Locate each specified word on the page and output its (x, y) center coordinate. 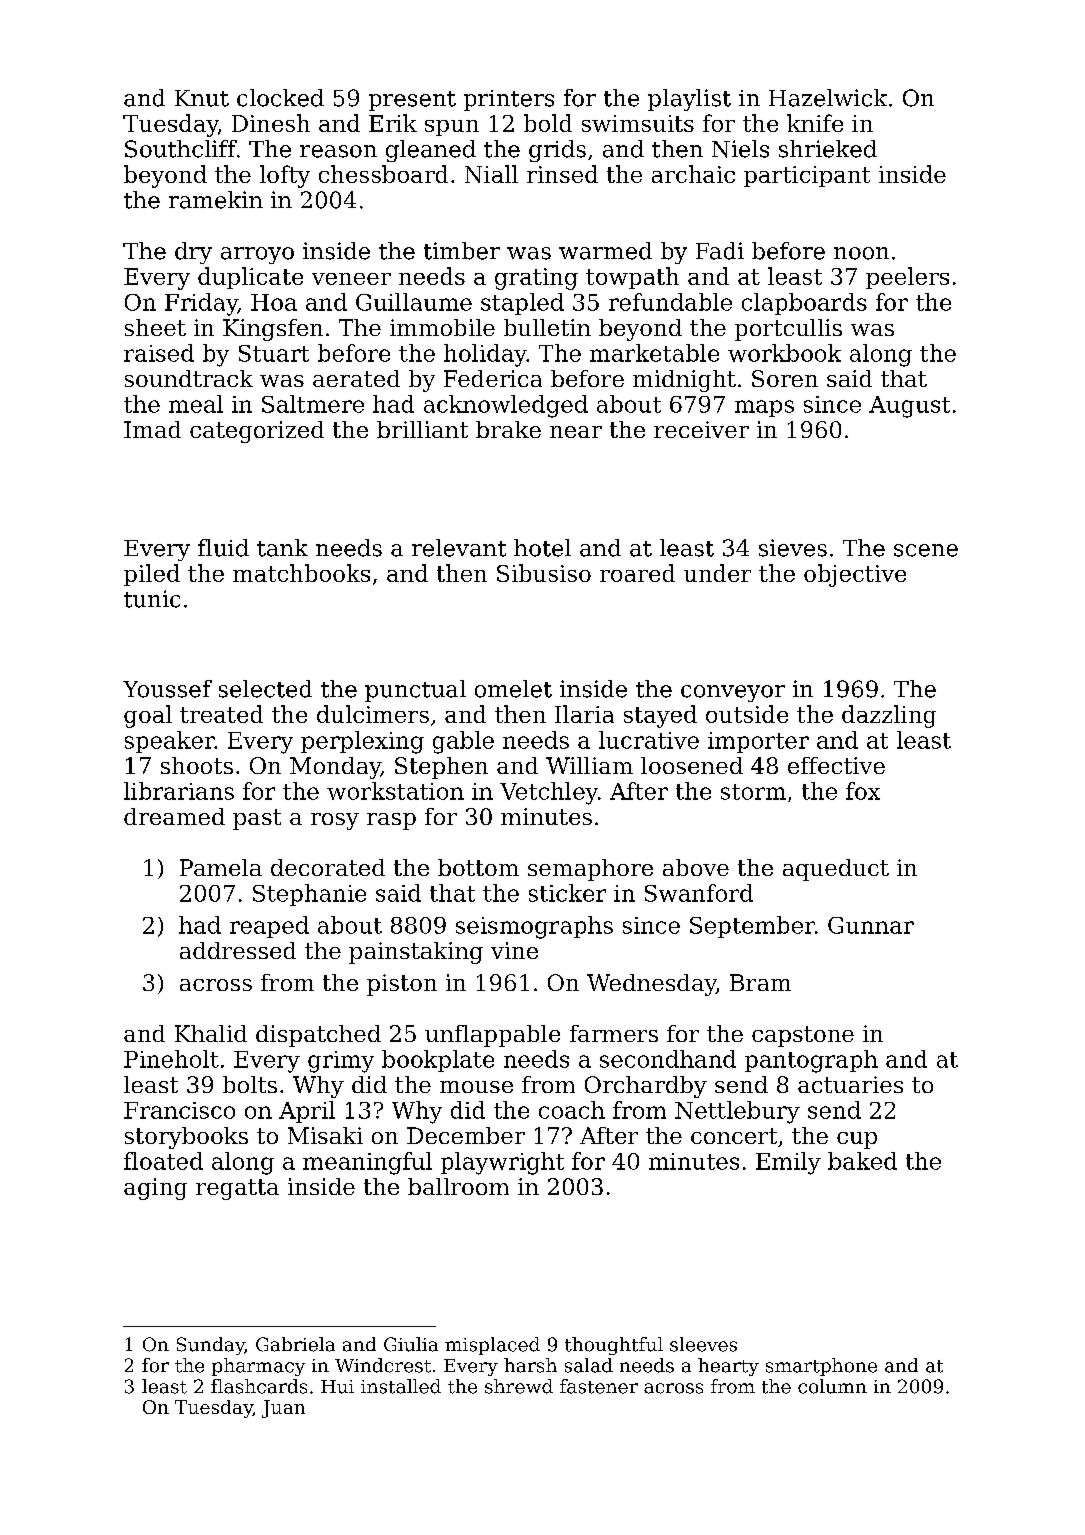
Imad (152, 429)
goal (148, 716)
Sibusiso (544, 573)
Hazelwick (828, 98)
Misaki (325, 1135)
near (576, 432)
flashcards (259, 1386)
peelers (907, 278)
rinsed (562, 174)
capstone (803, 1036)
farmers (614, 1033)
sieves (793, 548)
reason (338, 151)
